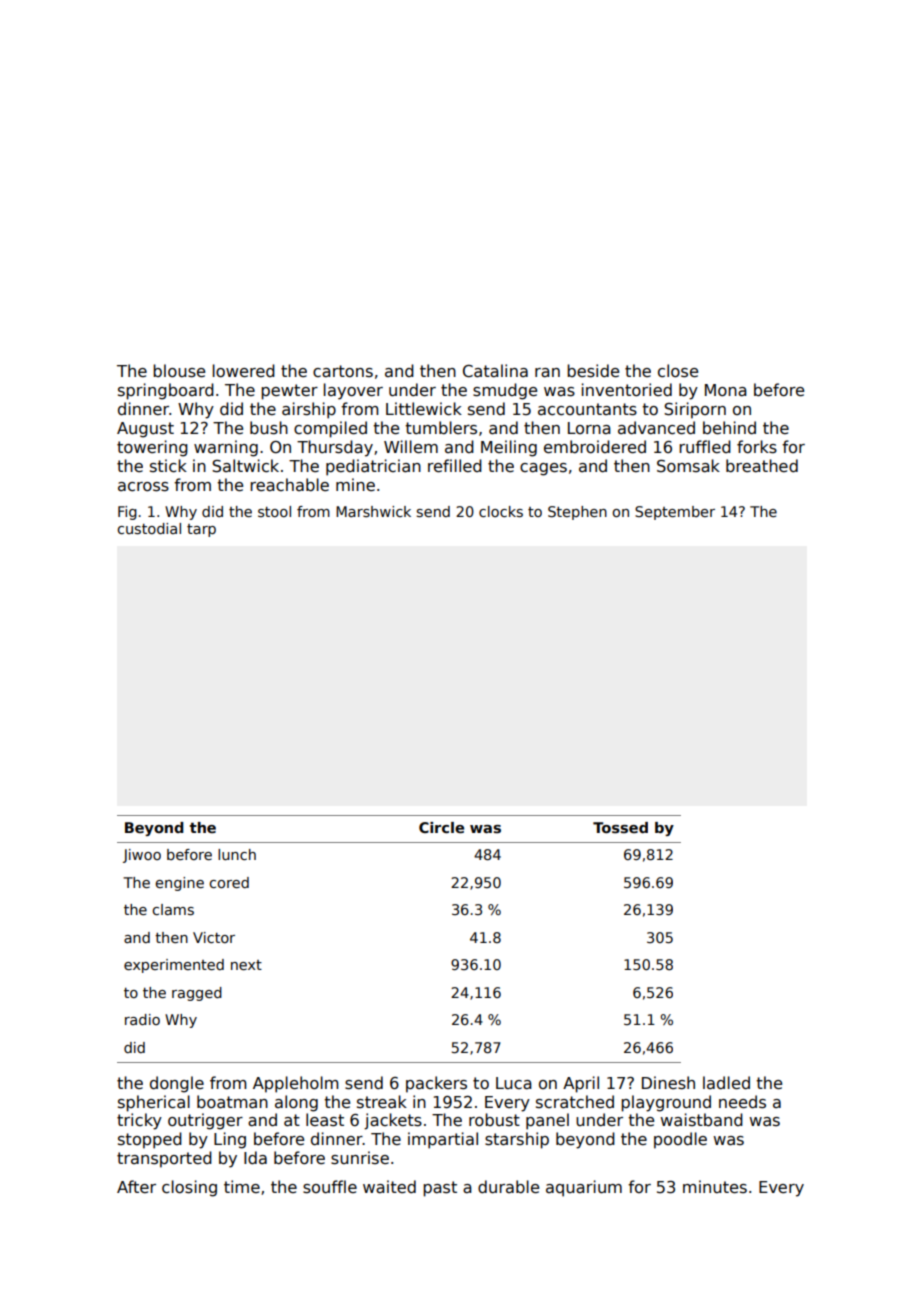 The height and width of the screenshot is (1308, 924). Describe the element at coordinates (726, 390) in the screenshot. I see `Mona` at that location.
